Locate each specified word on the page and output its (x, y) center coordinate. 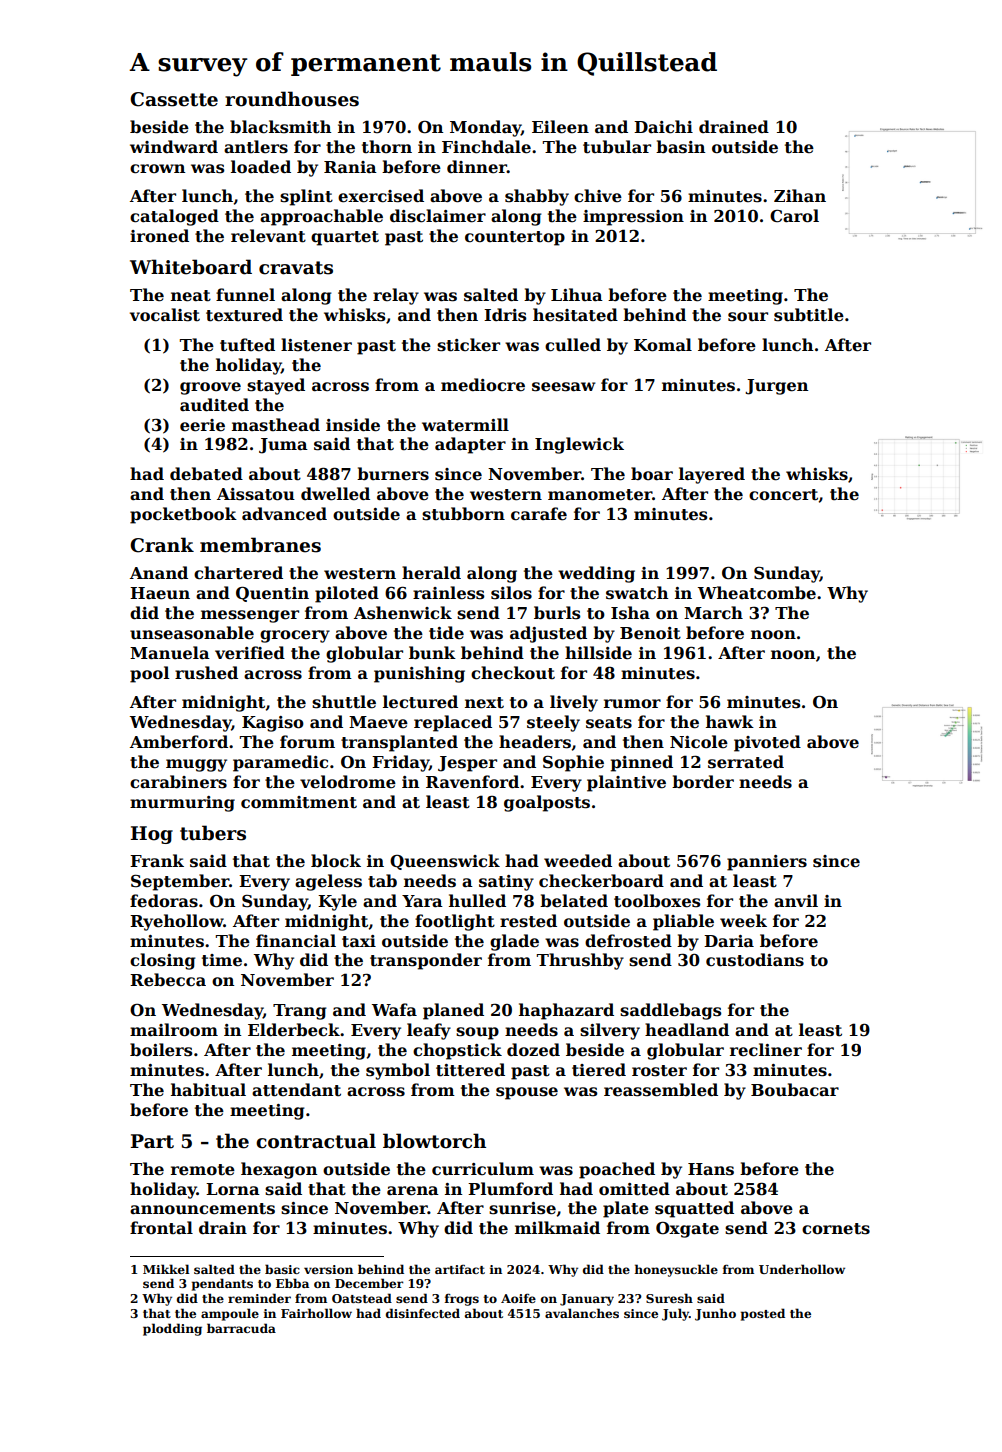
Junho (715, 1314)
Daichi (663, 127)
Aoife (518, 1298)
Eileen (560, 127)
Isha (630, 613)
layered (712, 475)
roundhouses (292, 99)
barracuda (241, 1328)
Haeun (160, 593)
